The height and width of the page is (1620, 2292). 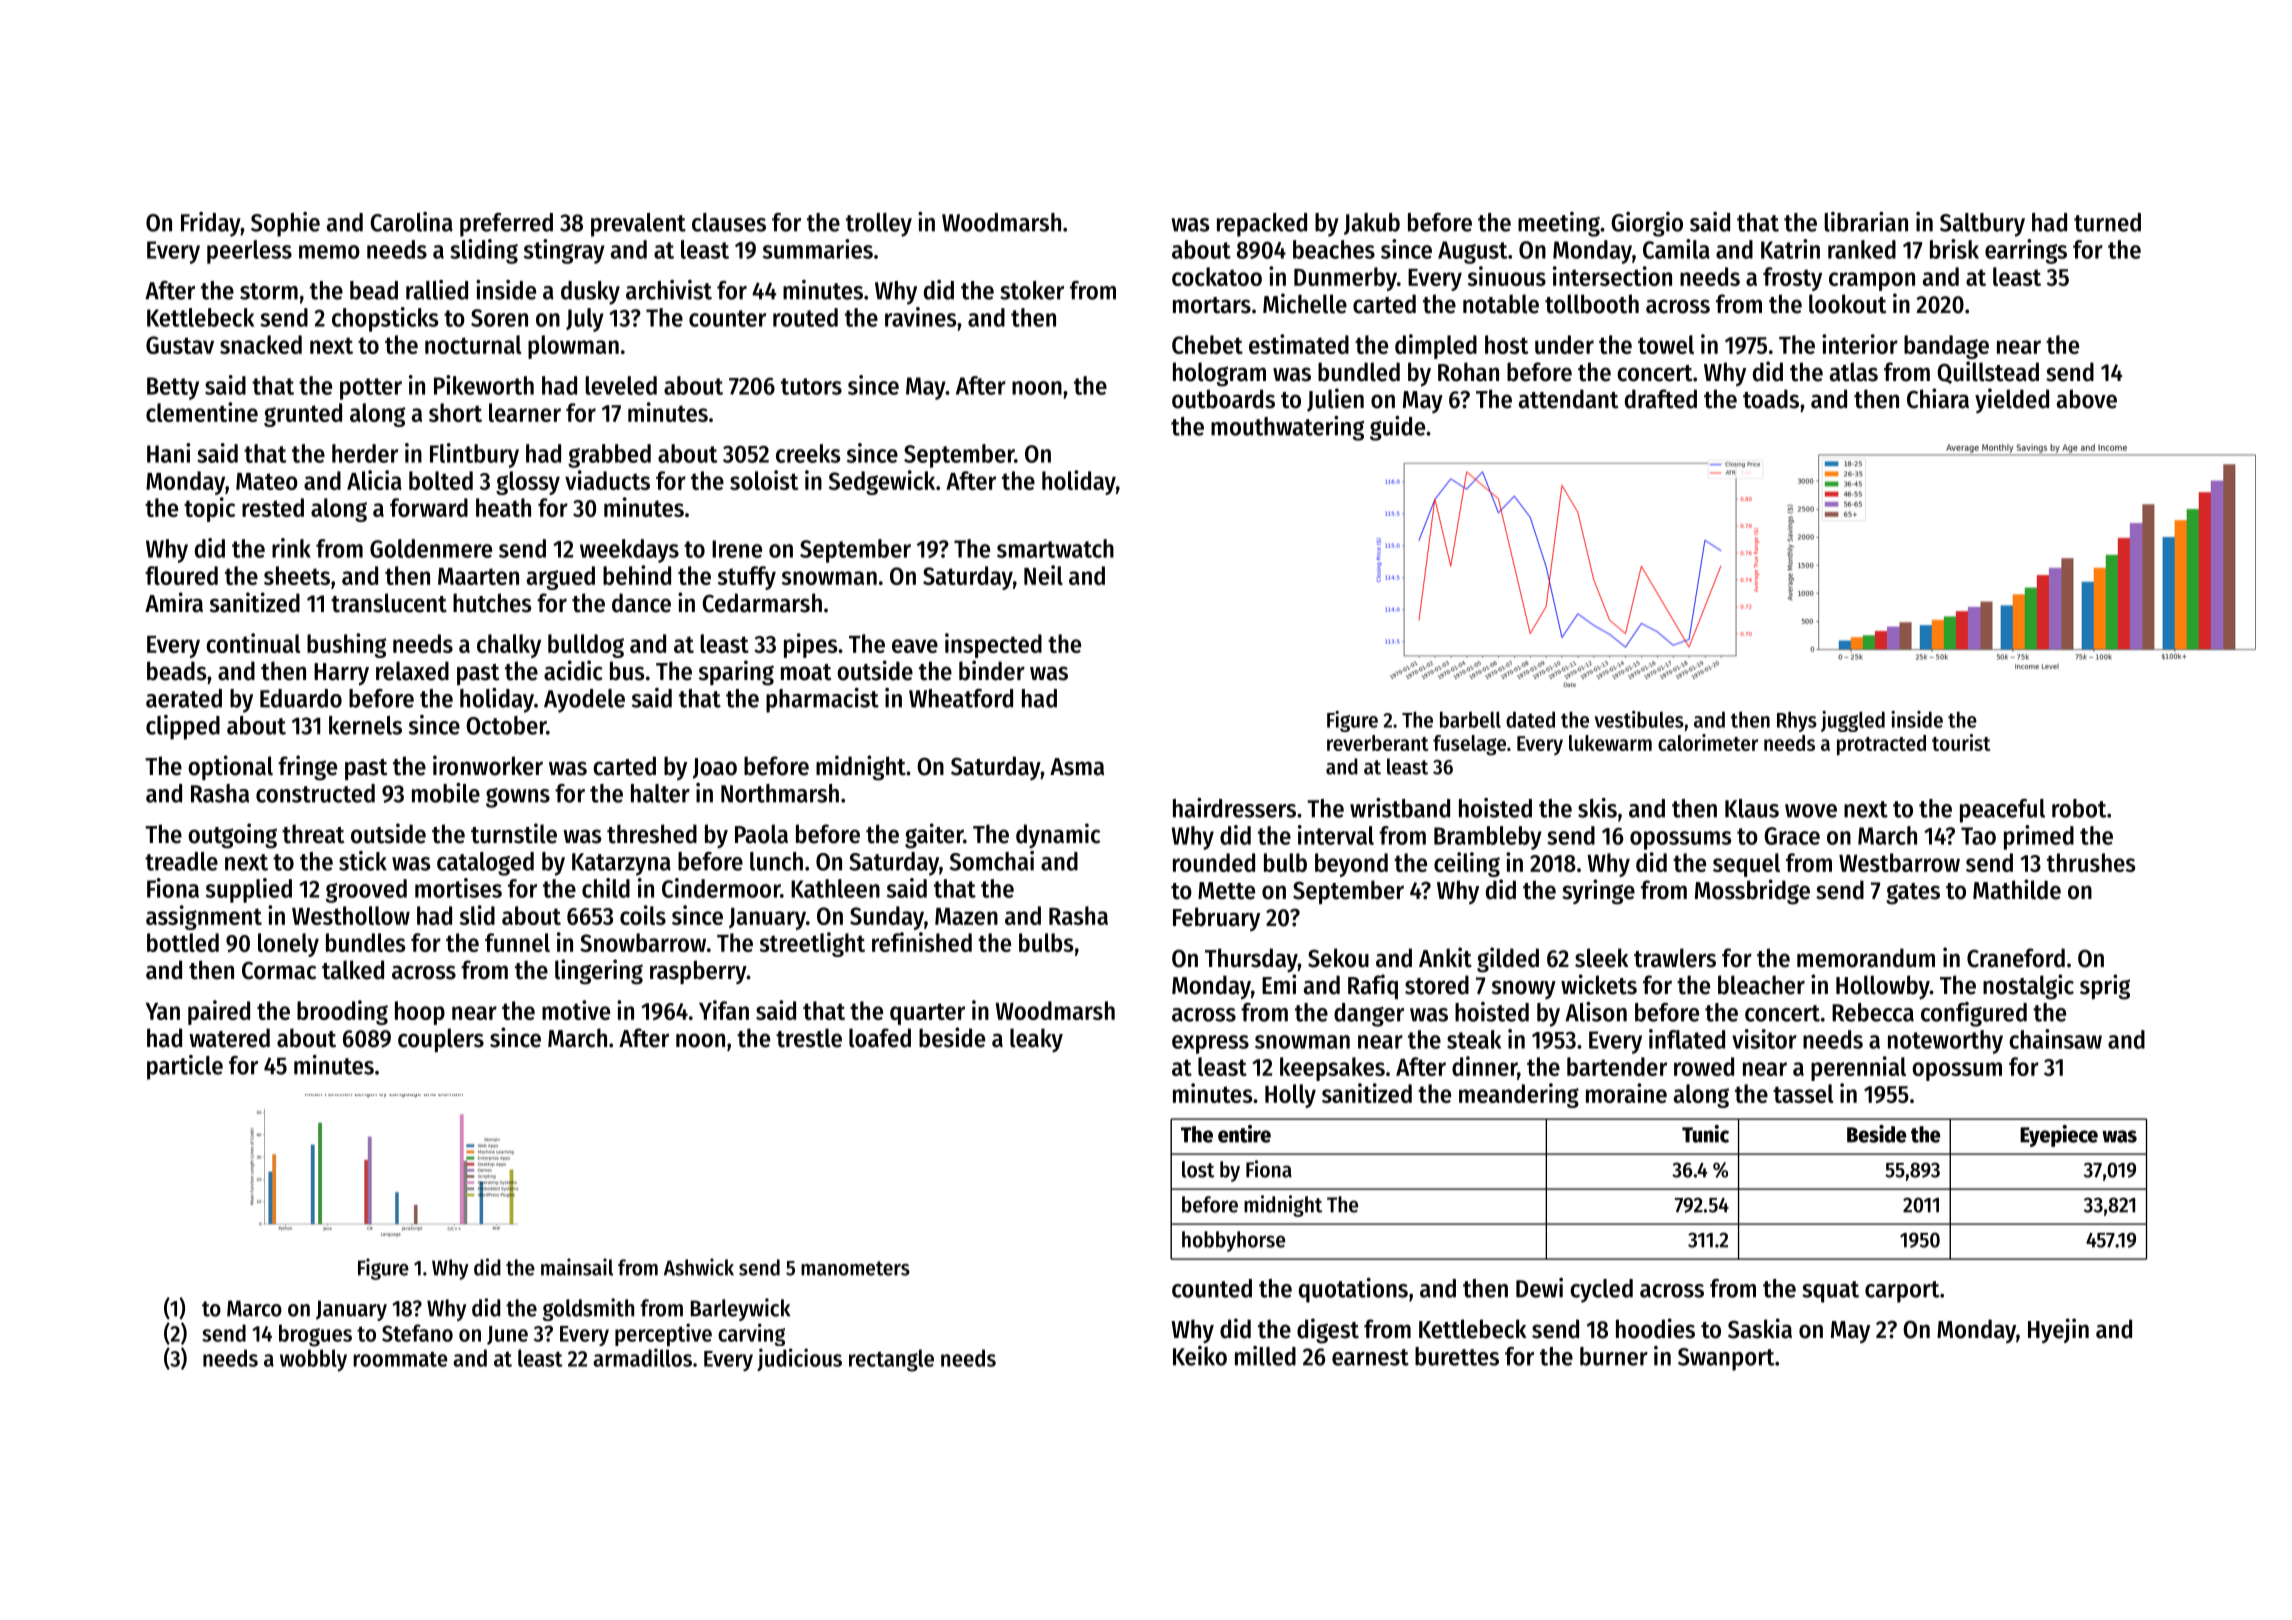 What do you see at coordinates (1234, 808) in the page?
I see `hairdressers` at bounding box center [1234, 808].
